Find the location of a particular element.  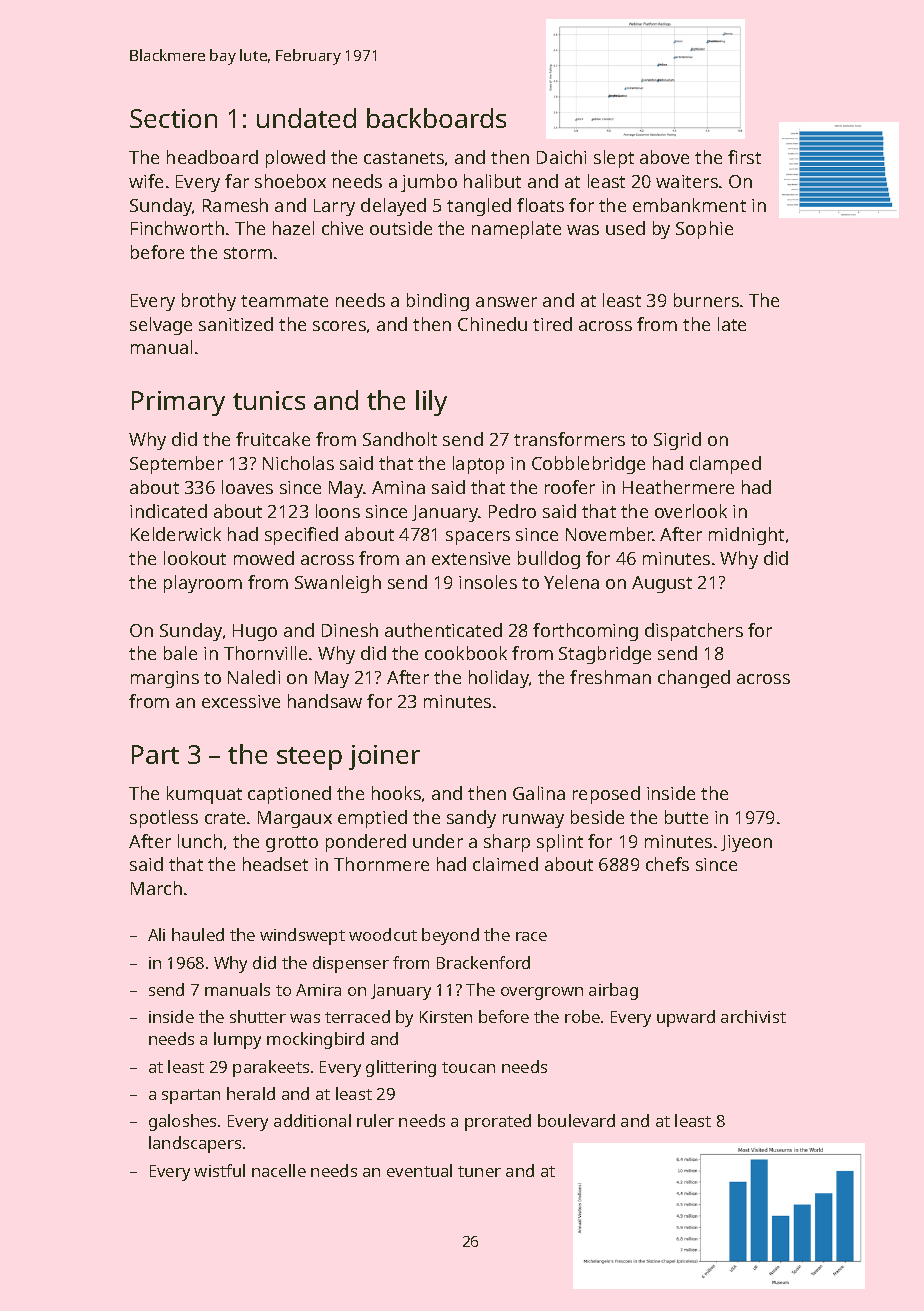

wistful is located at coordinates (219, 1170).
